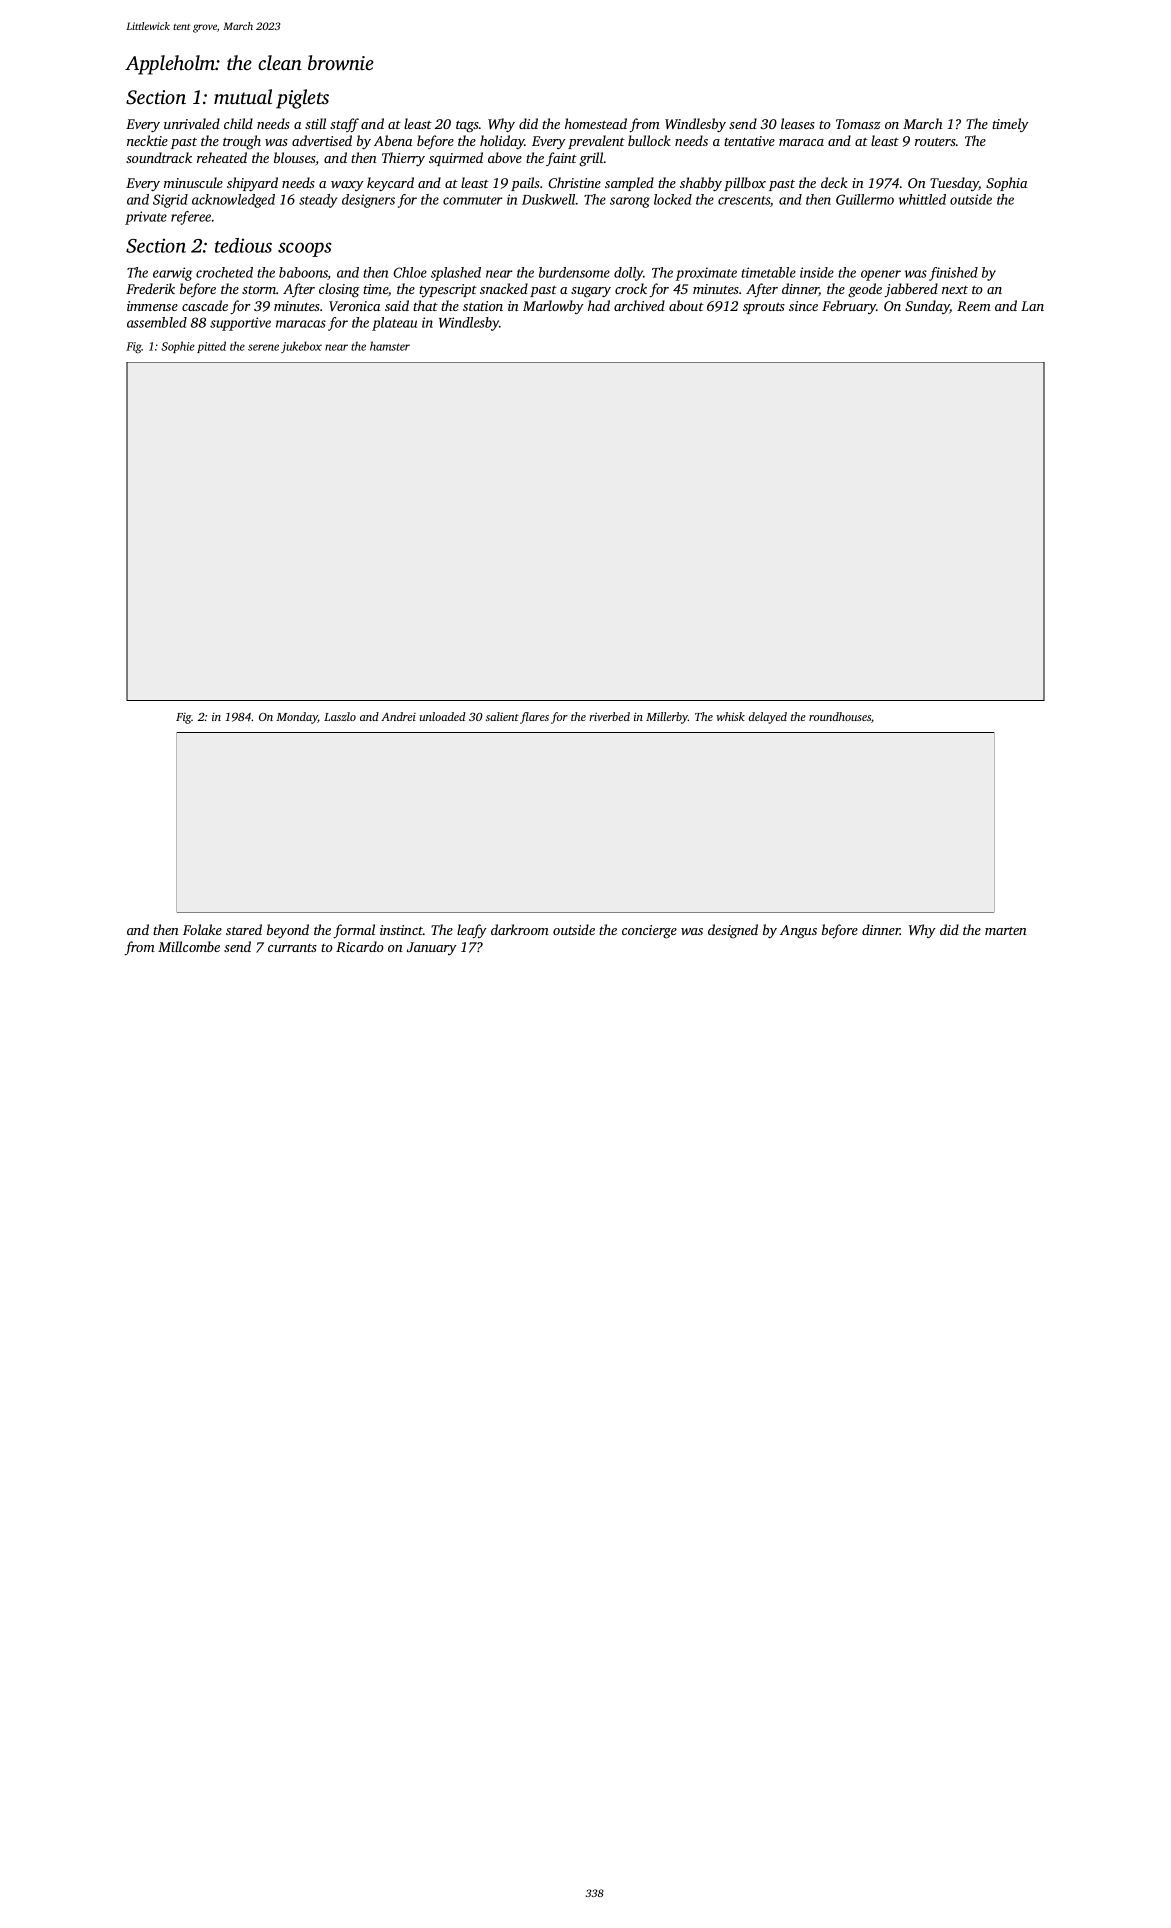 This screenshot has width=1171, height=1928. Describe the element at coordinates (840, 716) in the screenshot. I see `roundhouses` at that location.
